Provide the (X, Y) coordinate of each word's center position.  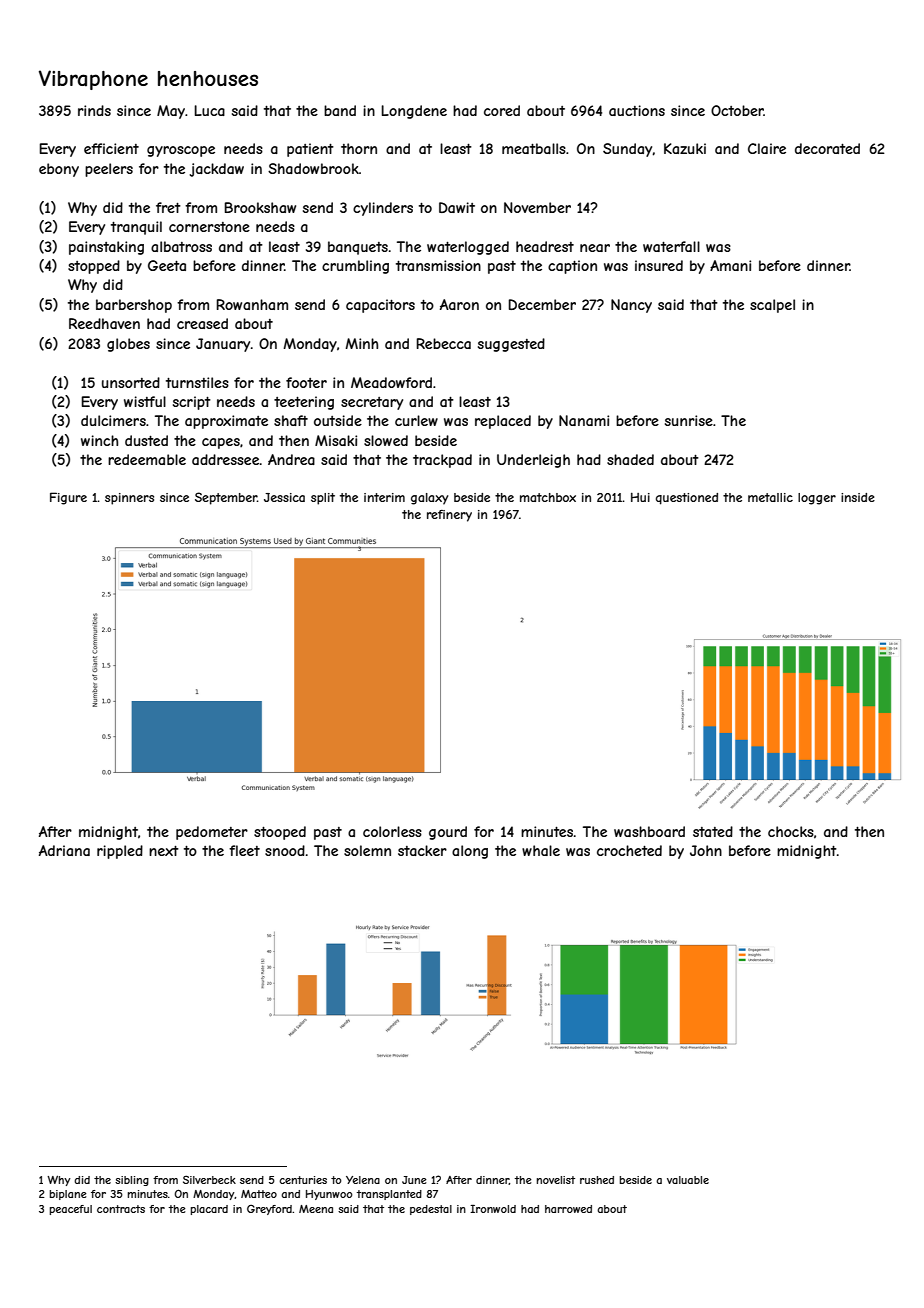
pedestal (431, 1210)
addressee (225, 459)
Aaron (459, 304)
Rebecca (444, 343)
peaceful (71, 1210)
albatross (181, 246)
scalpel (772, 306)
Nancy (631, 306)
